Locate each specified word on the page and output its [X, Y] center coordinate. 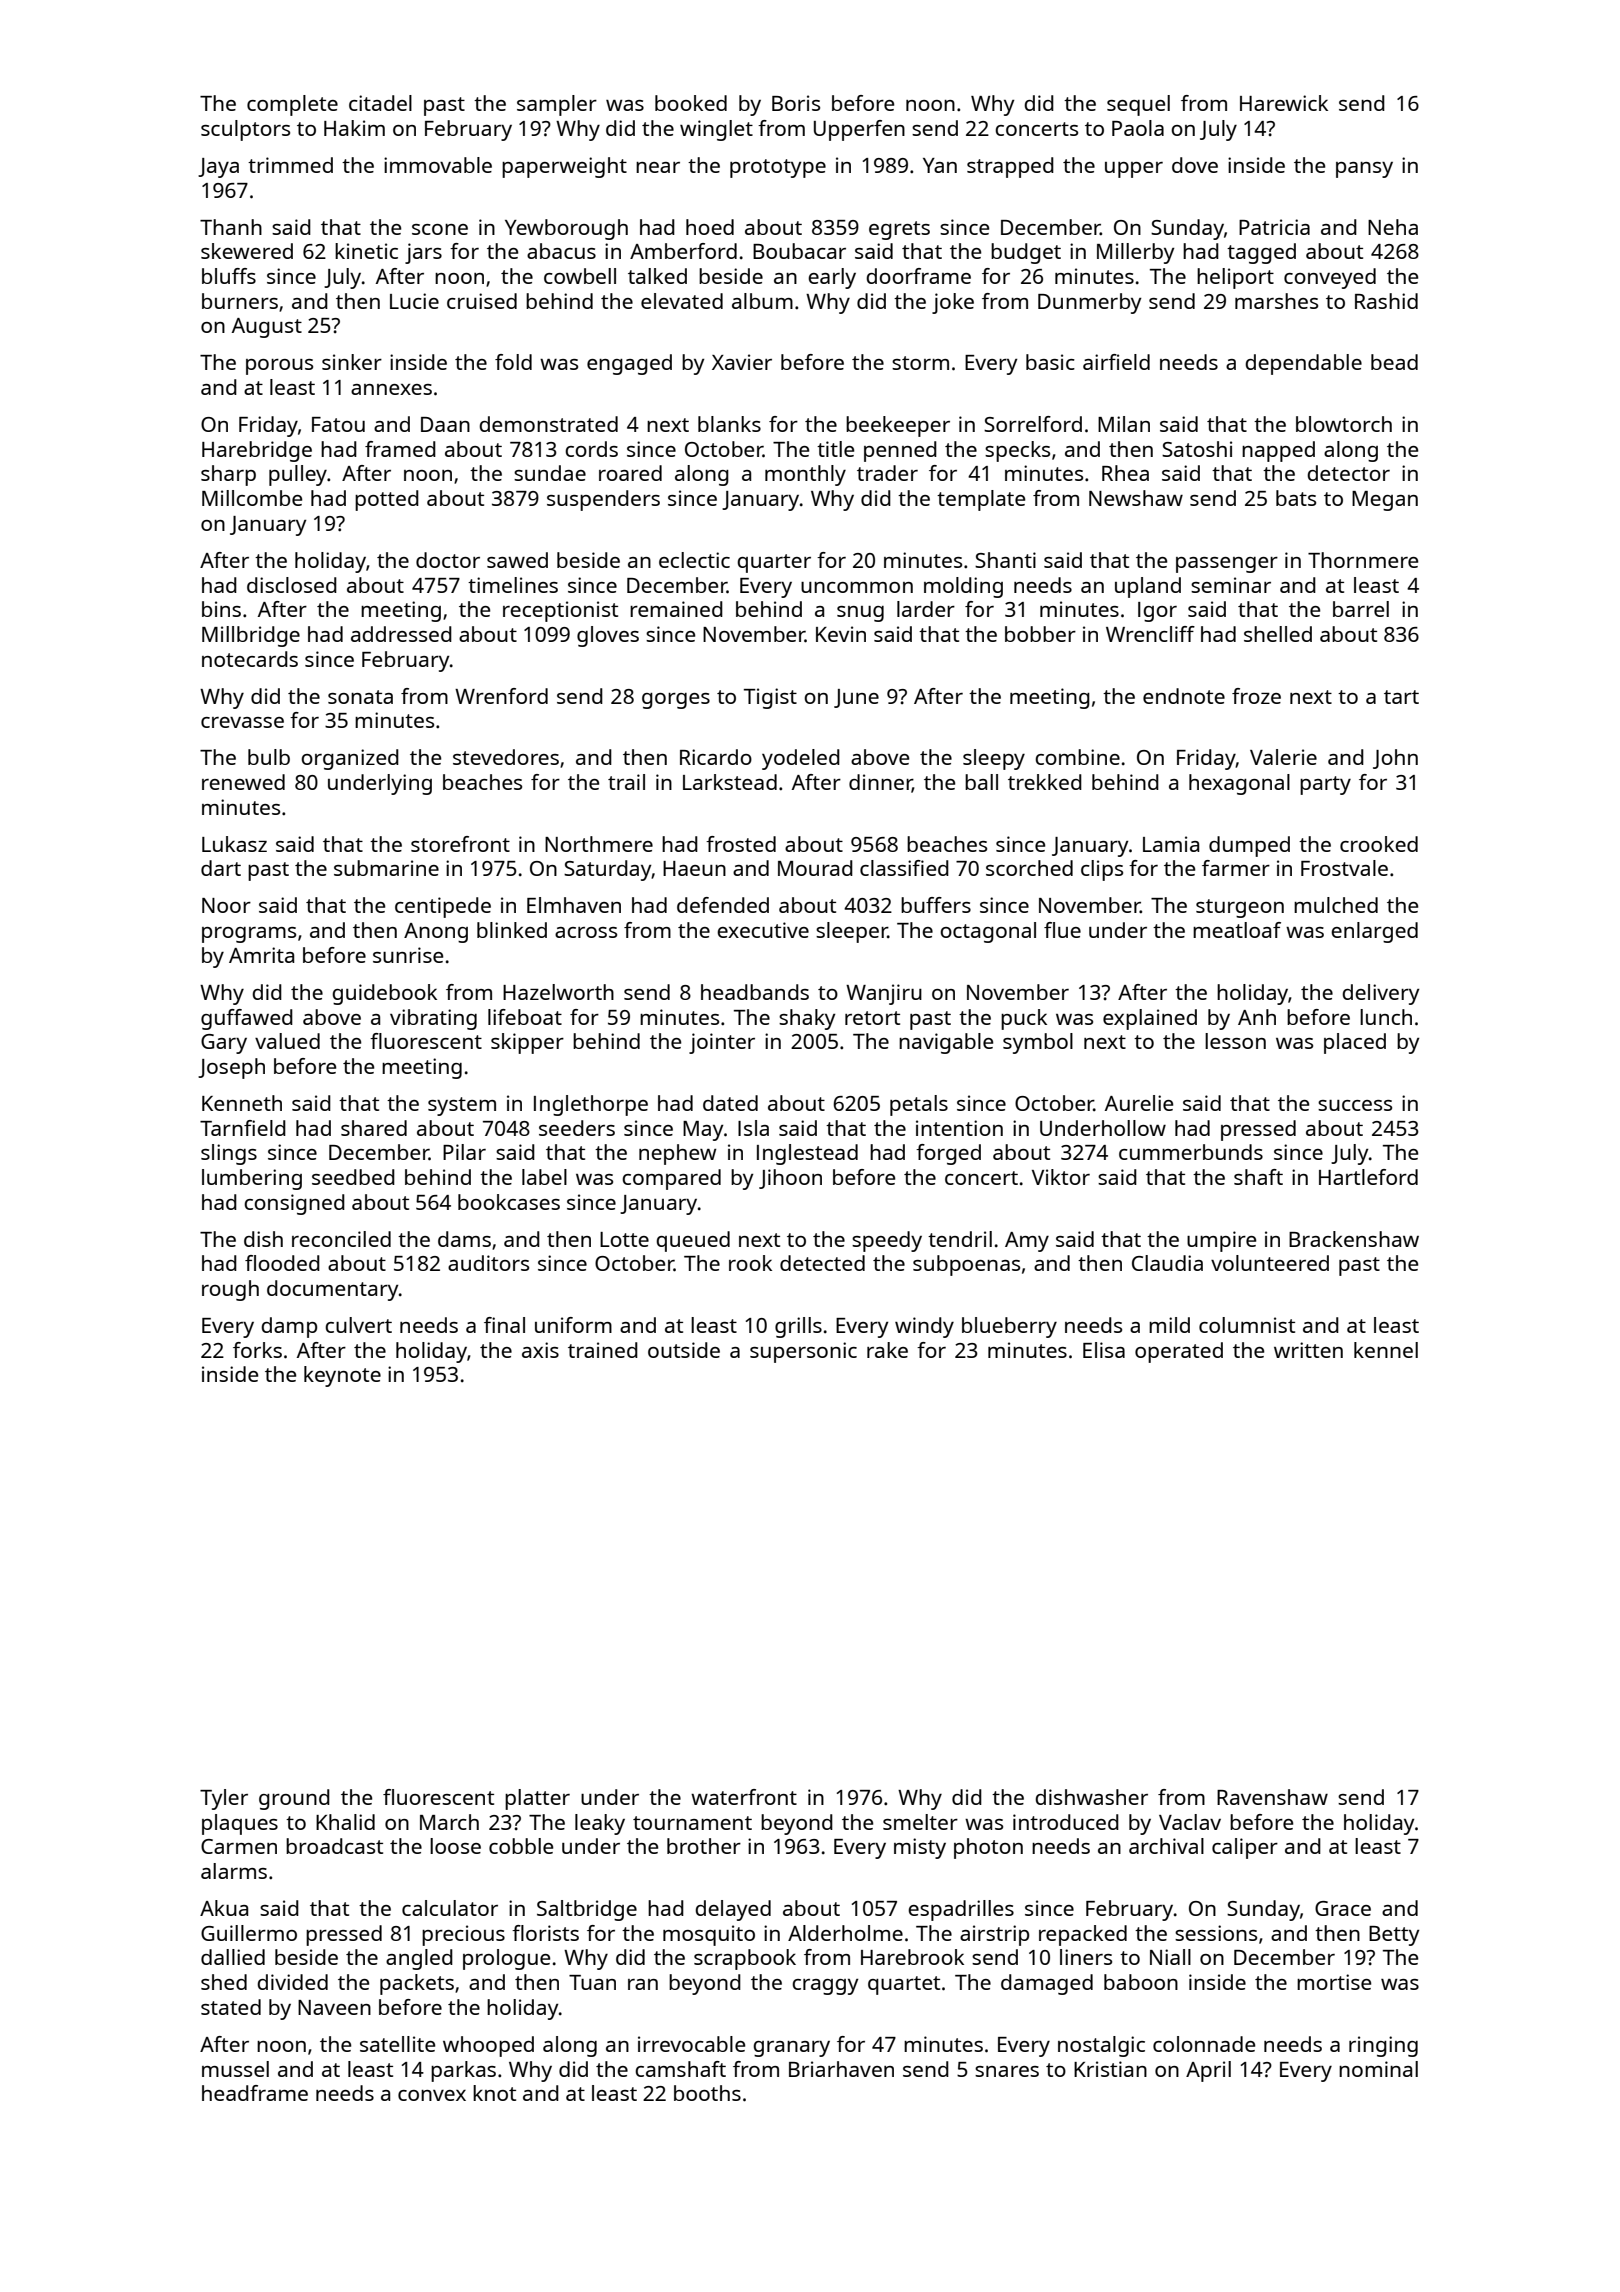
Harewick [1284, 103]
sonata [360, 697]
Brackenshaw [1354, 1239]
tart [1401, 697]
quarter [774, 563]
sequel [1138, 105]
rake [887, 1350]
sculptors [245, 130]
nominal [1378, 2069]
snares [1007, 2071]
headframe [255, 2093]
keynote [342, 1376]
